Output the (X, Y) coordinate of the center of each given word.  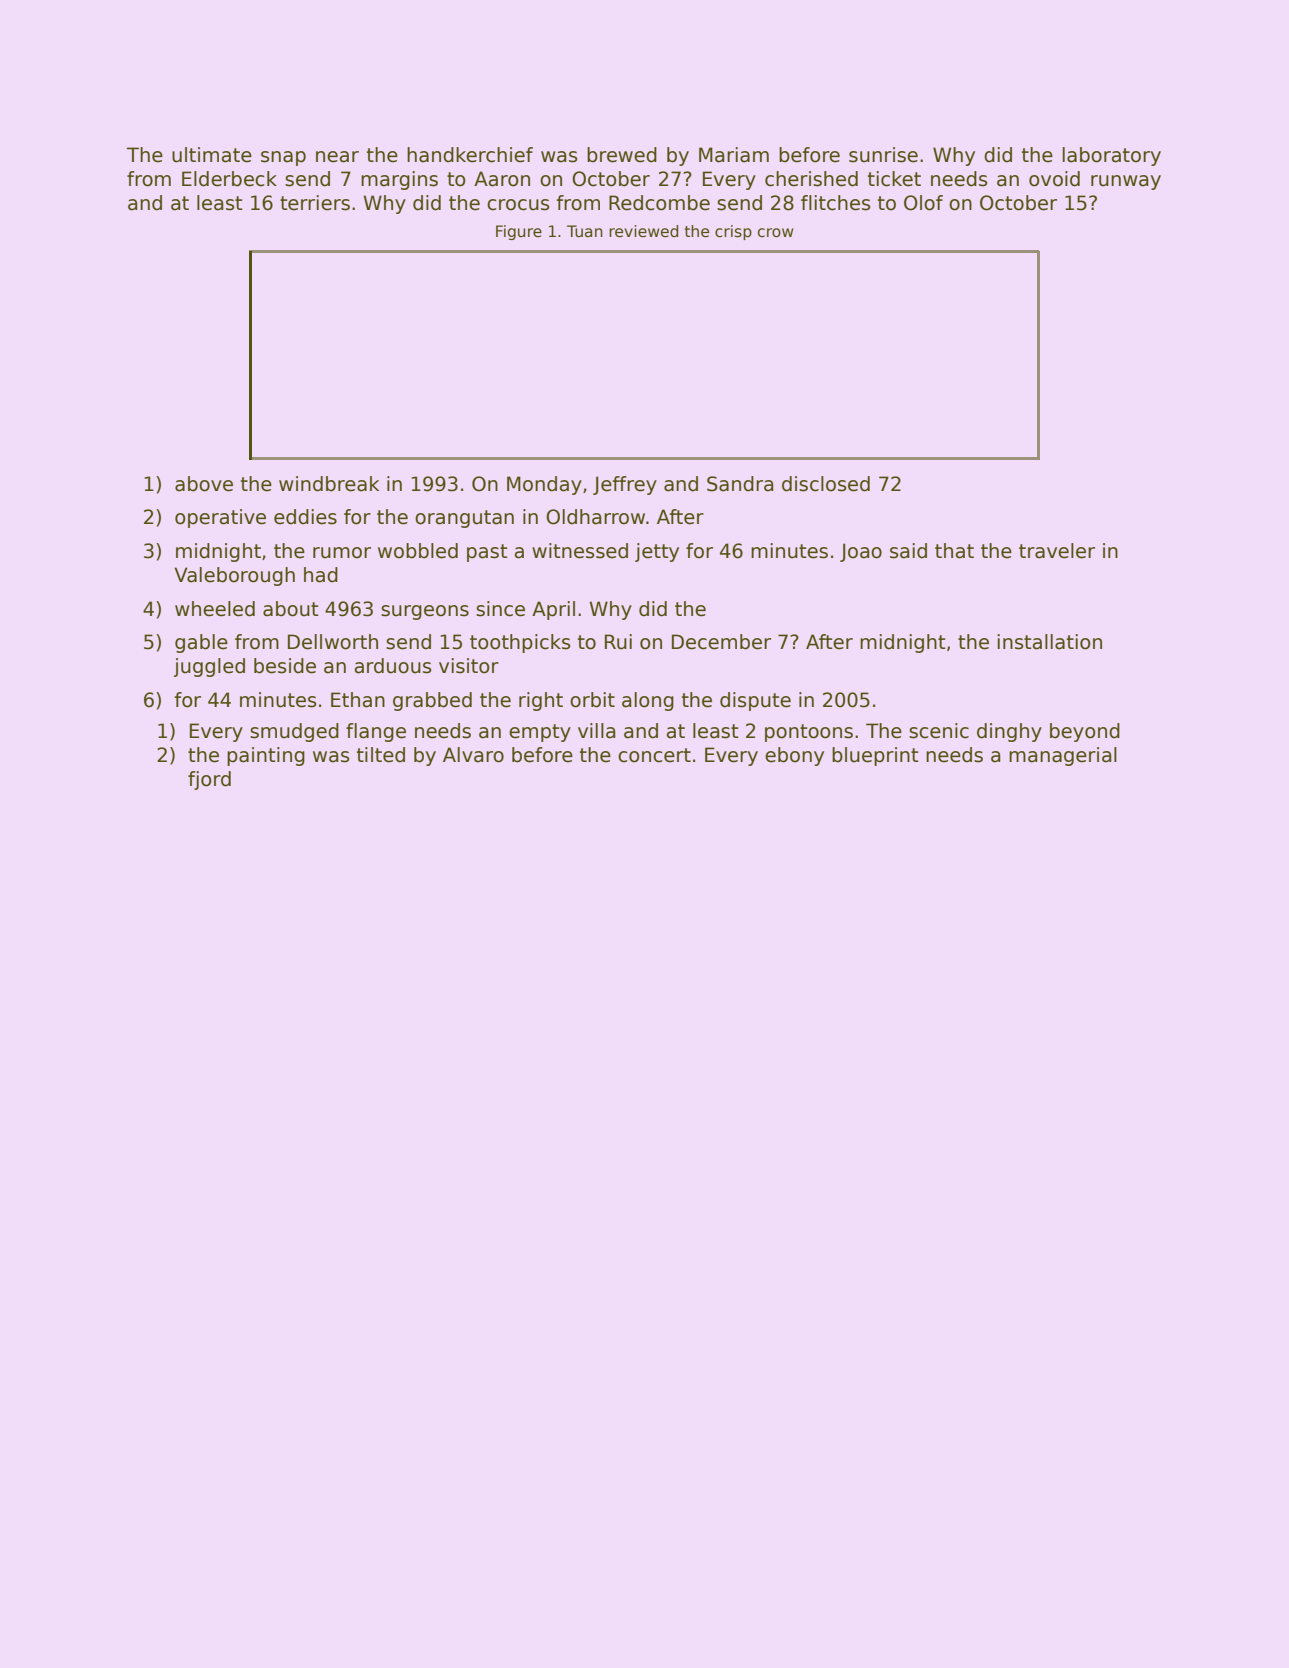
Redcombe (659, 203)
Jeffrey (625, 485)
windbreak (329, 484)
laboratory (1112, 156)
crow (775, 233)
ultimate (212, 155)
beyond (1085, 732)
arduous (393, 666)
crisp (733, 232)
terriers (315, 203)
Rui (618, 642)
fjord (209, 780)
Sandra (740, 484)
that (954, 551)
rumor (342, 553)
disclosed (826, 484)
